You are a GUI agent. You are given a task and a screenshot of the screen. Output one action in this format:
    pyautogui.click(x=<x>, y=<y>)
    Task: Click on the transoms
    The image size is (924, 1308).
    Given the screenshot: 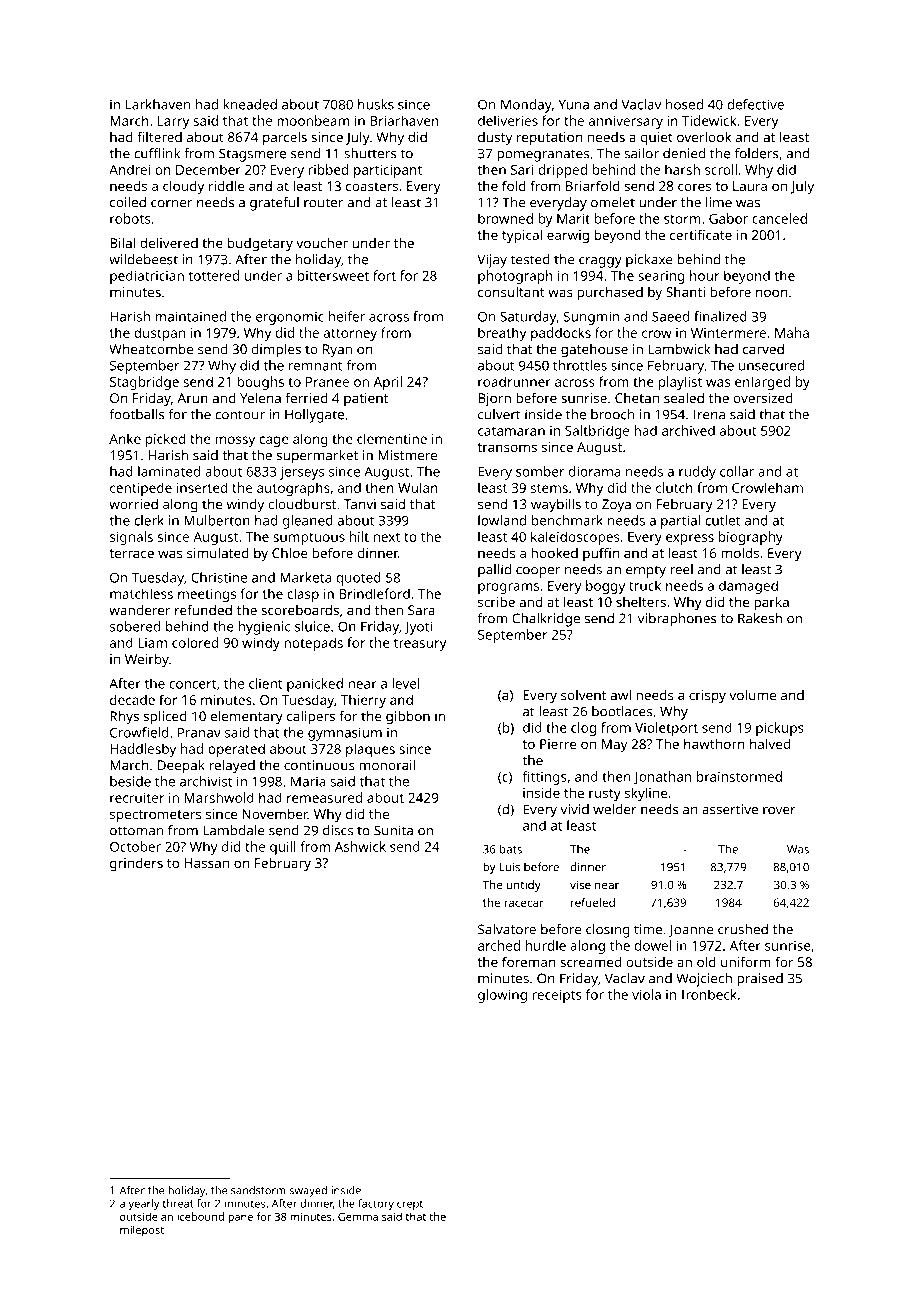 What is the action you would take?
    pyautogui.click(x=507, y=447)
